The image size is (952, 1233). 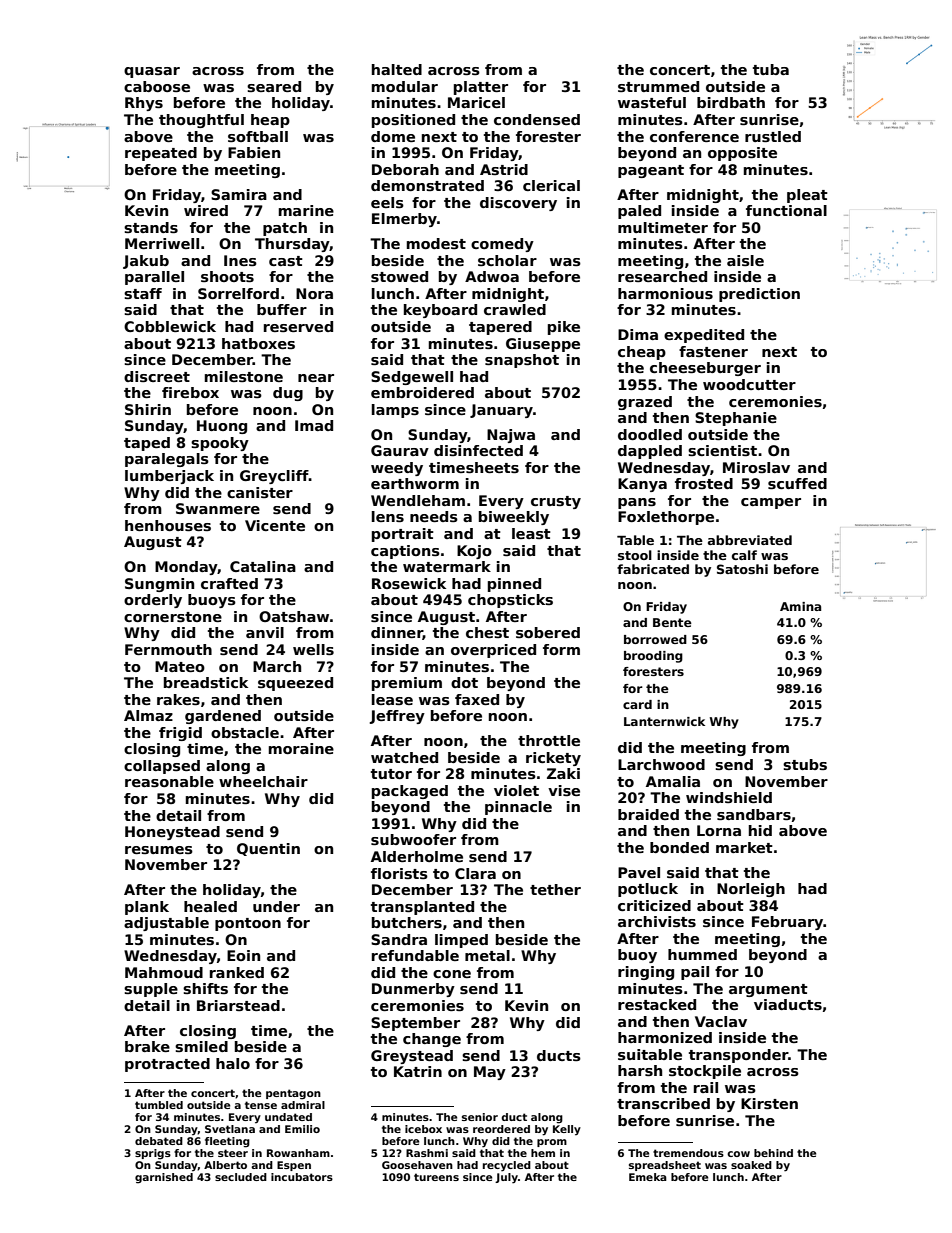 I want to click on wired, so click(x=206, y=210).
